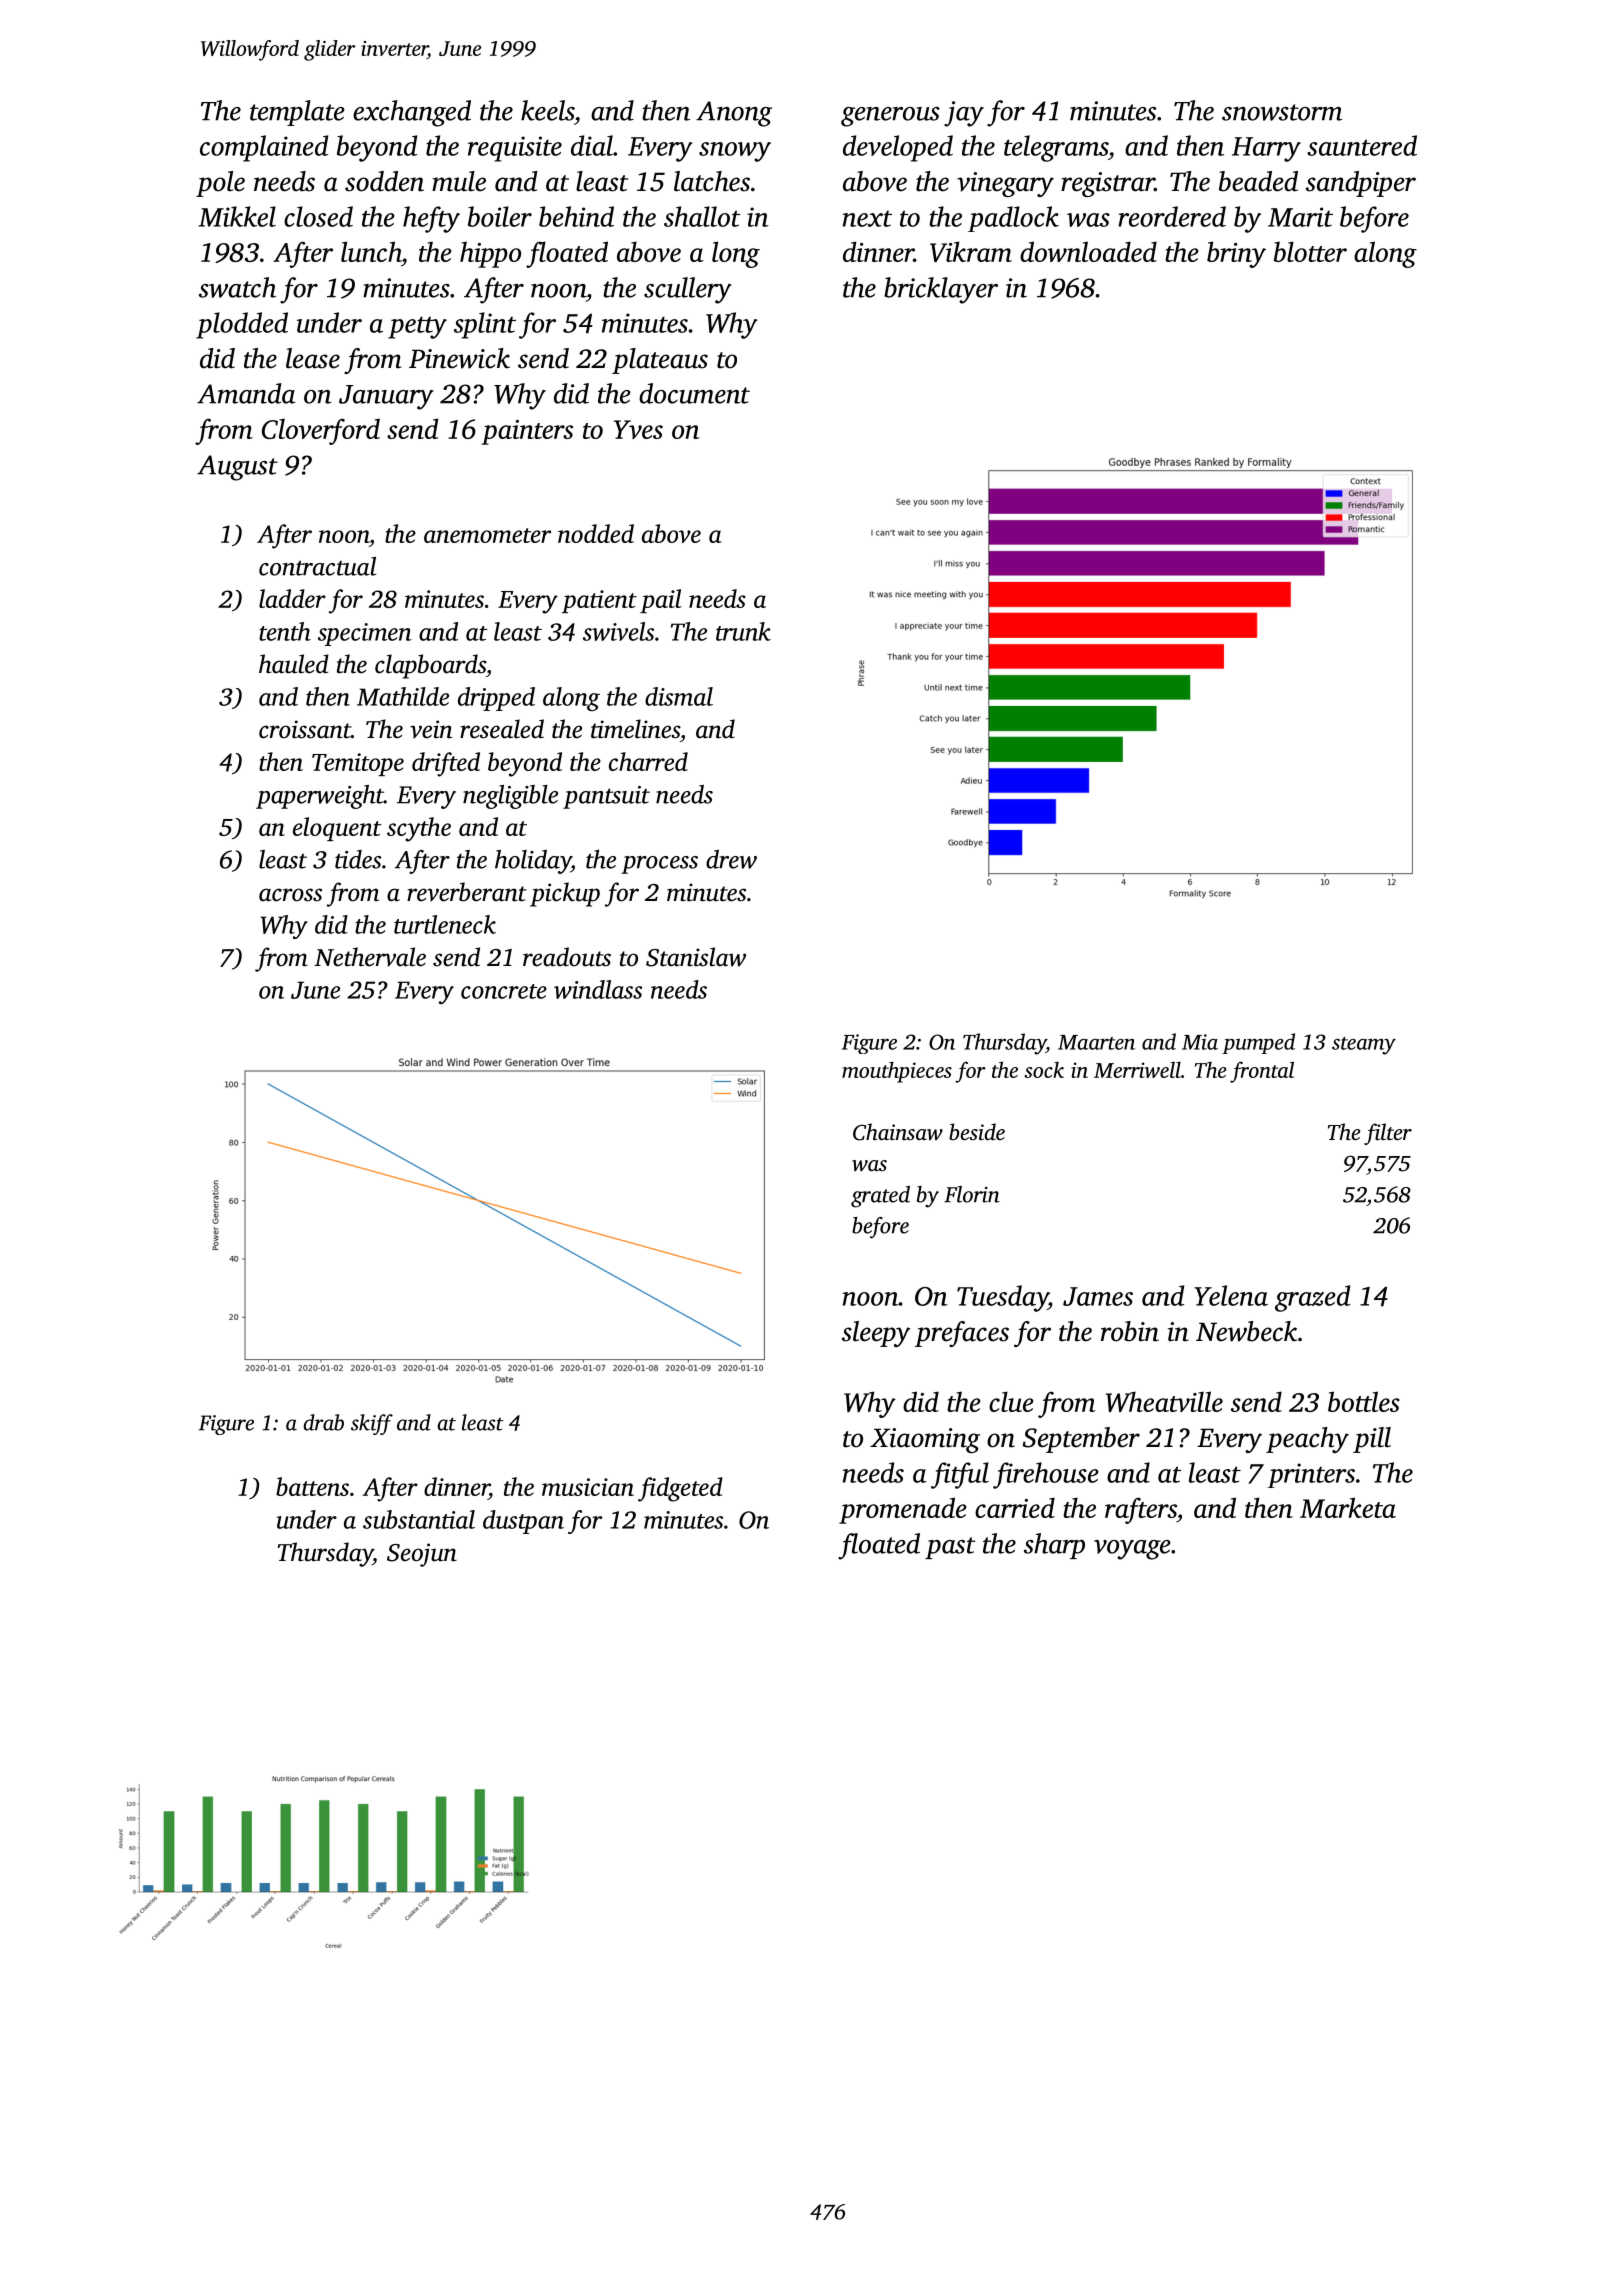 Image resolution: width=1620 pixels, height=2292 pixels. What do you see at coordinates (950, 1548) in the screenshot?
I see `past` at bounding box center [950, 1548].
